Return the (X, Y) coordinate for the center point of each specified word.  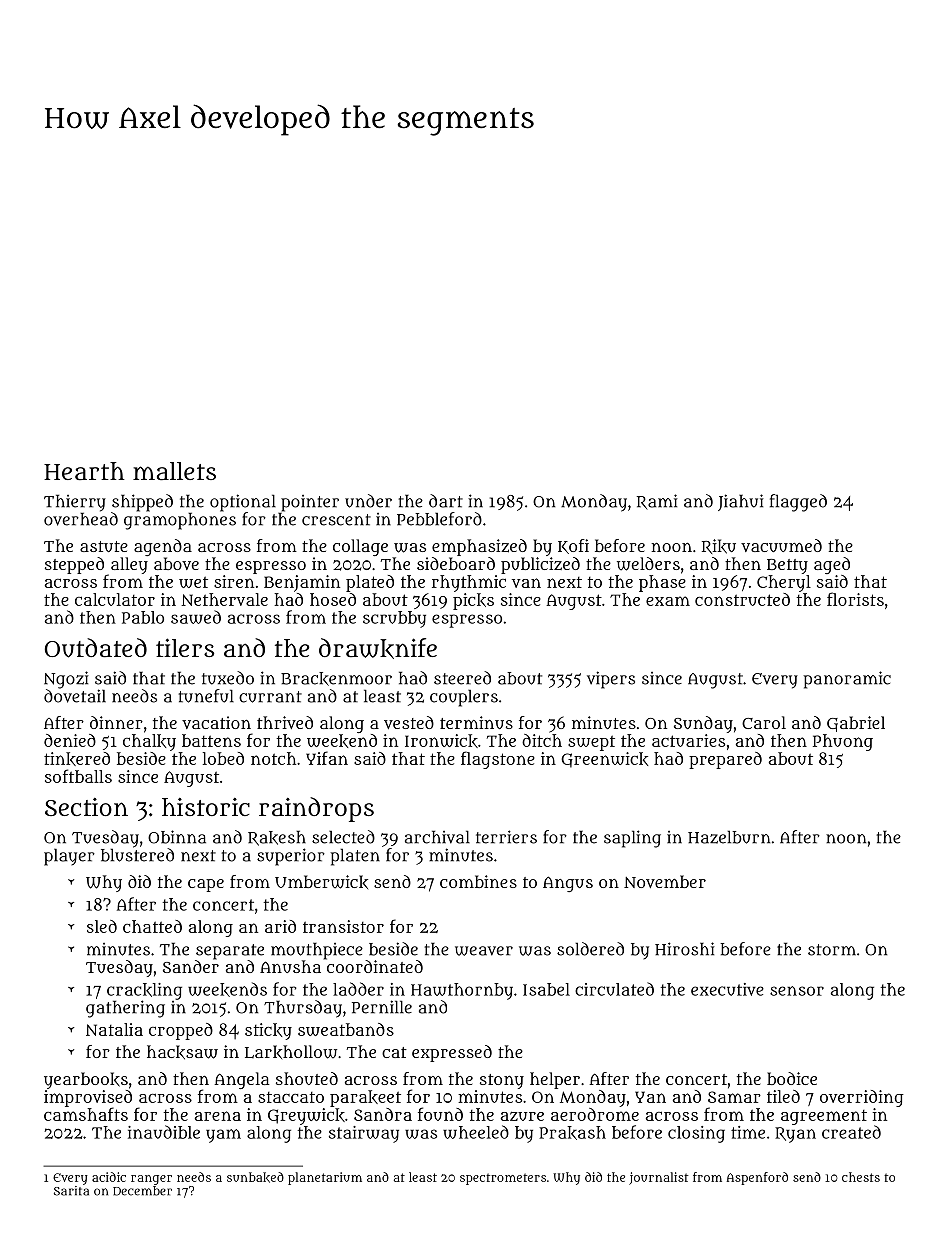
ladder (358, 989)
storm (832, 950)
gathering (125, 1009)
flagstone (498, 760)
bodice (792, 1078)
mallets (174, 471)
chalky (149, 742)
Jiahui (741, 502)
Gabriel (856, 724)
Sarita (71, 1191)
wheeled (476, 1132)
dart (446, 501)
